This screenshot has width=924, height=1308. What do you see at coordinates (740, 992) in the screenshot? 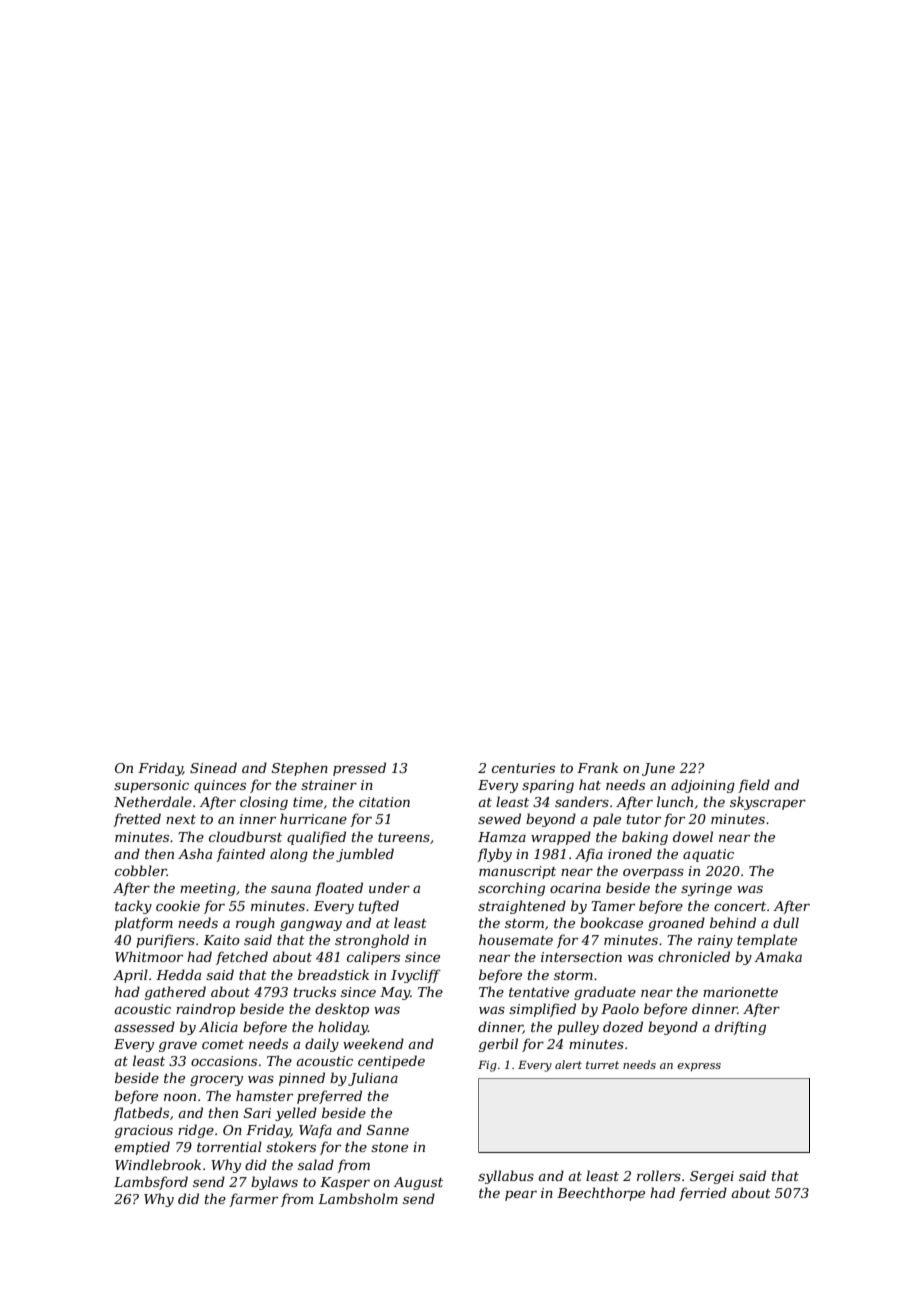
I see `marionette` at bounding box center [740, 992].
